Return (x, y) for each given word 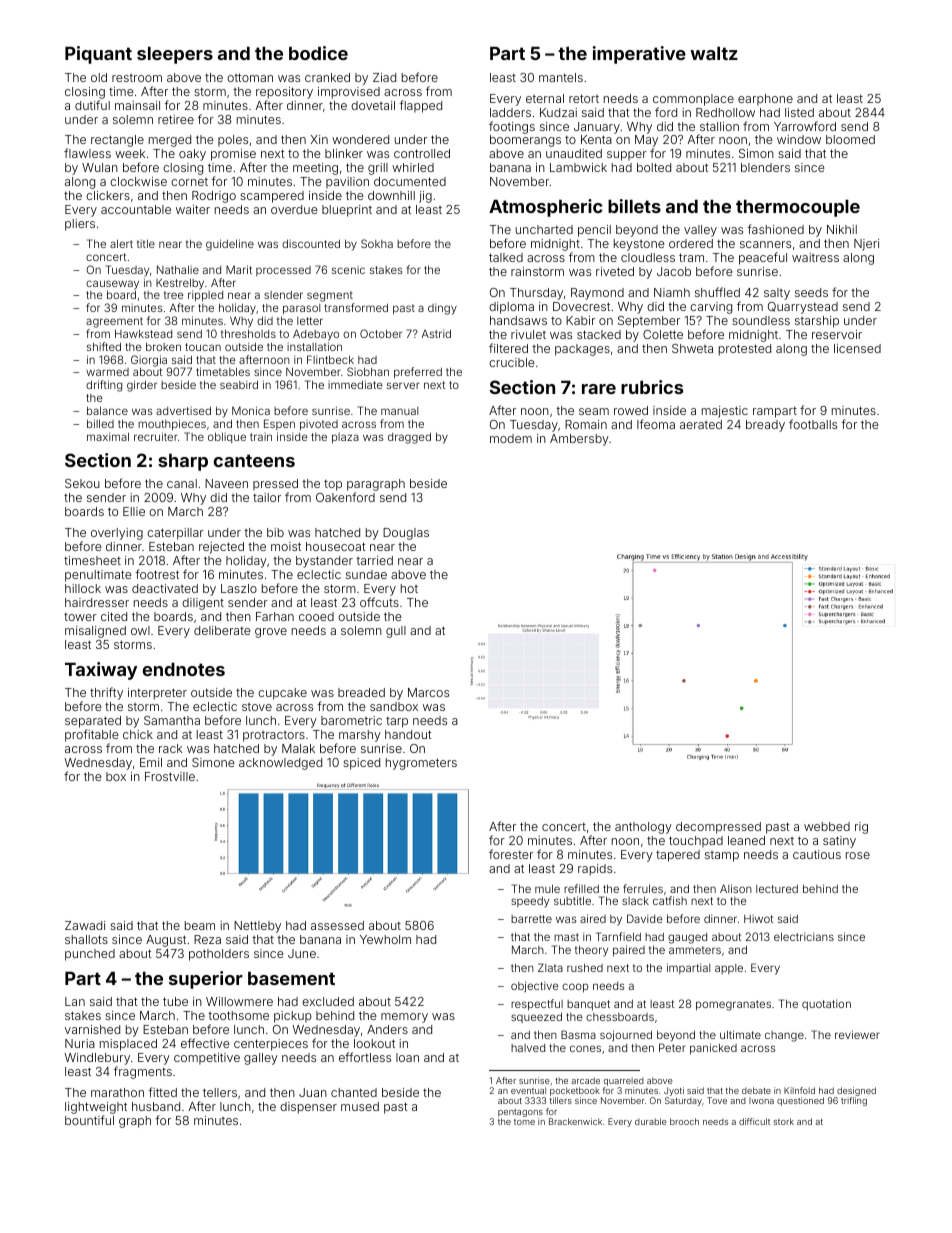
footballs (813, 424)
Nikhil (842, 229)
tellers (220, 1092)
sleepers (175, 55)
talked (506, 257)
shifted (104, 346)
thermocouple (798, 208)
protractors (274, 736)
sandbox (394, 706)
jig (425, 197)
